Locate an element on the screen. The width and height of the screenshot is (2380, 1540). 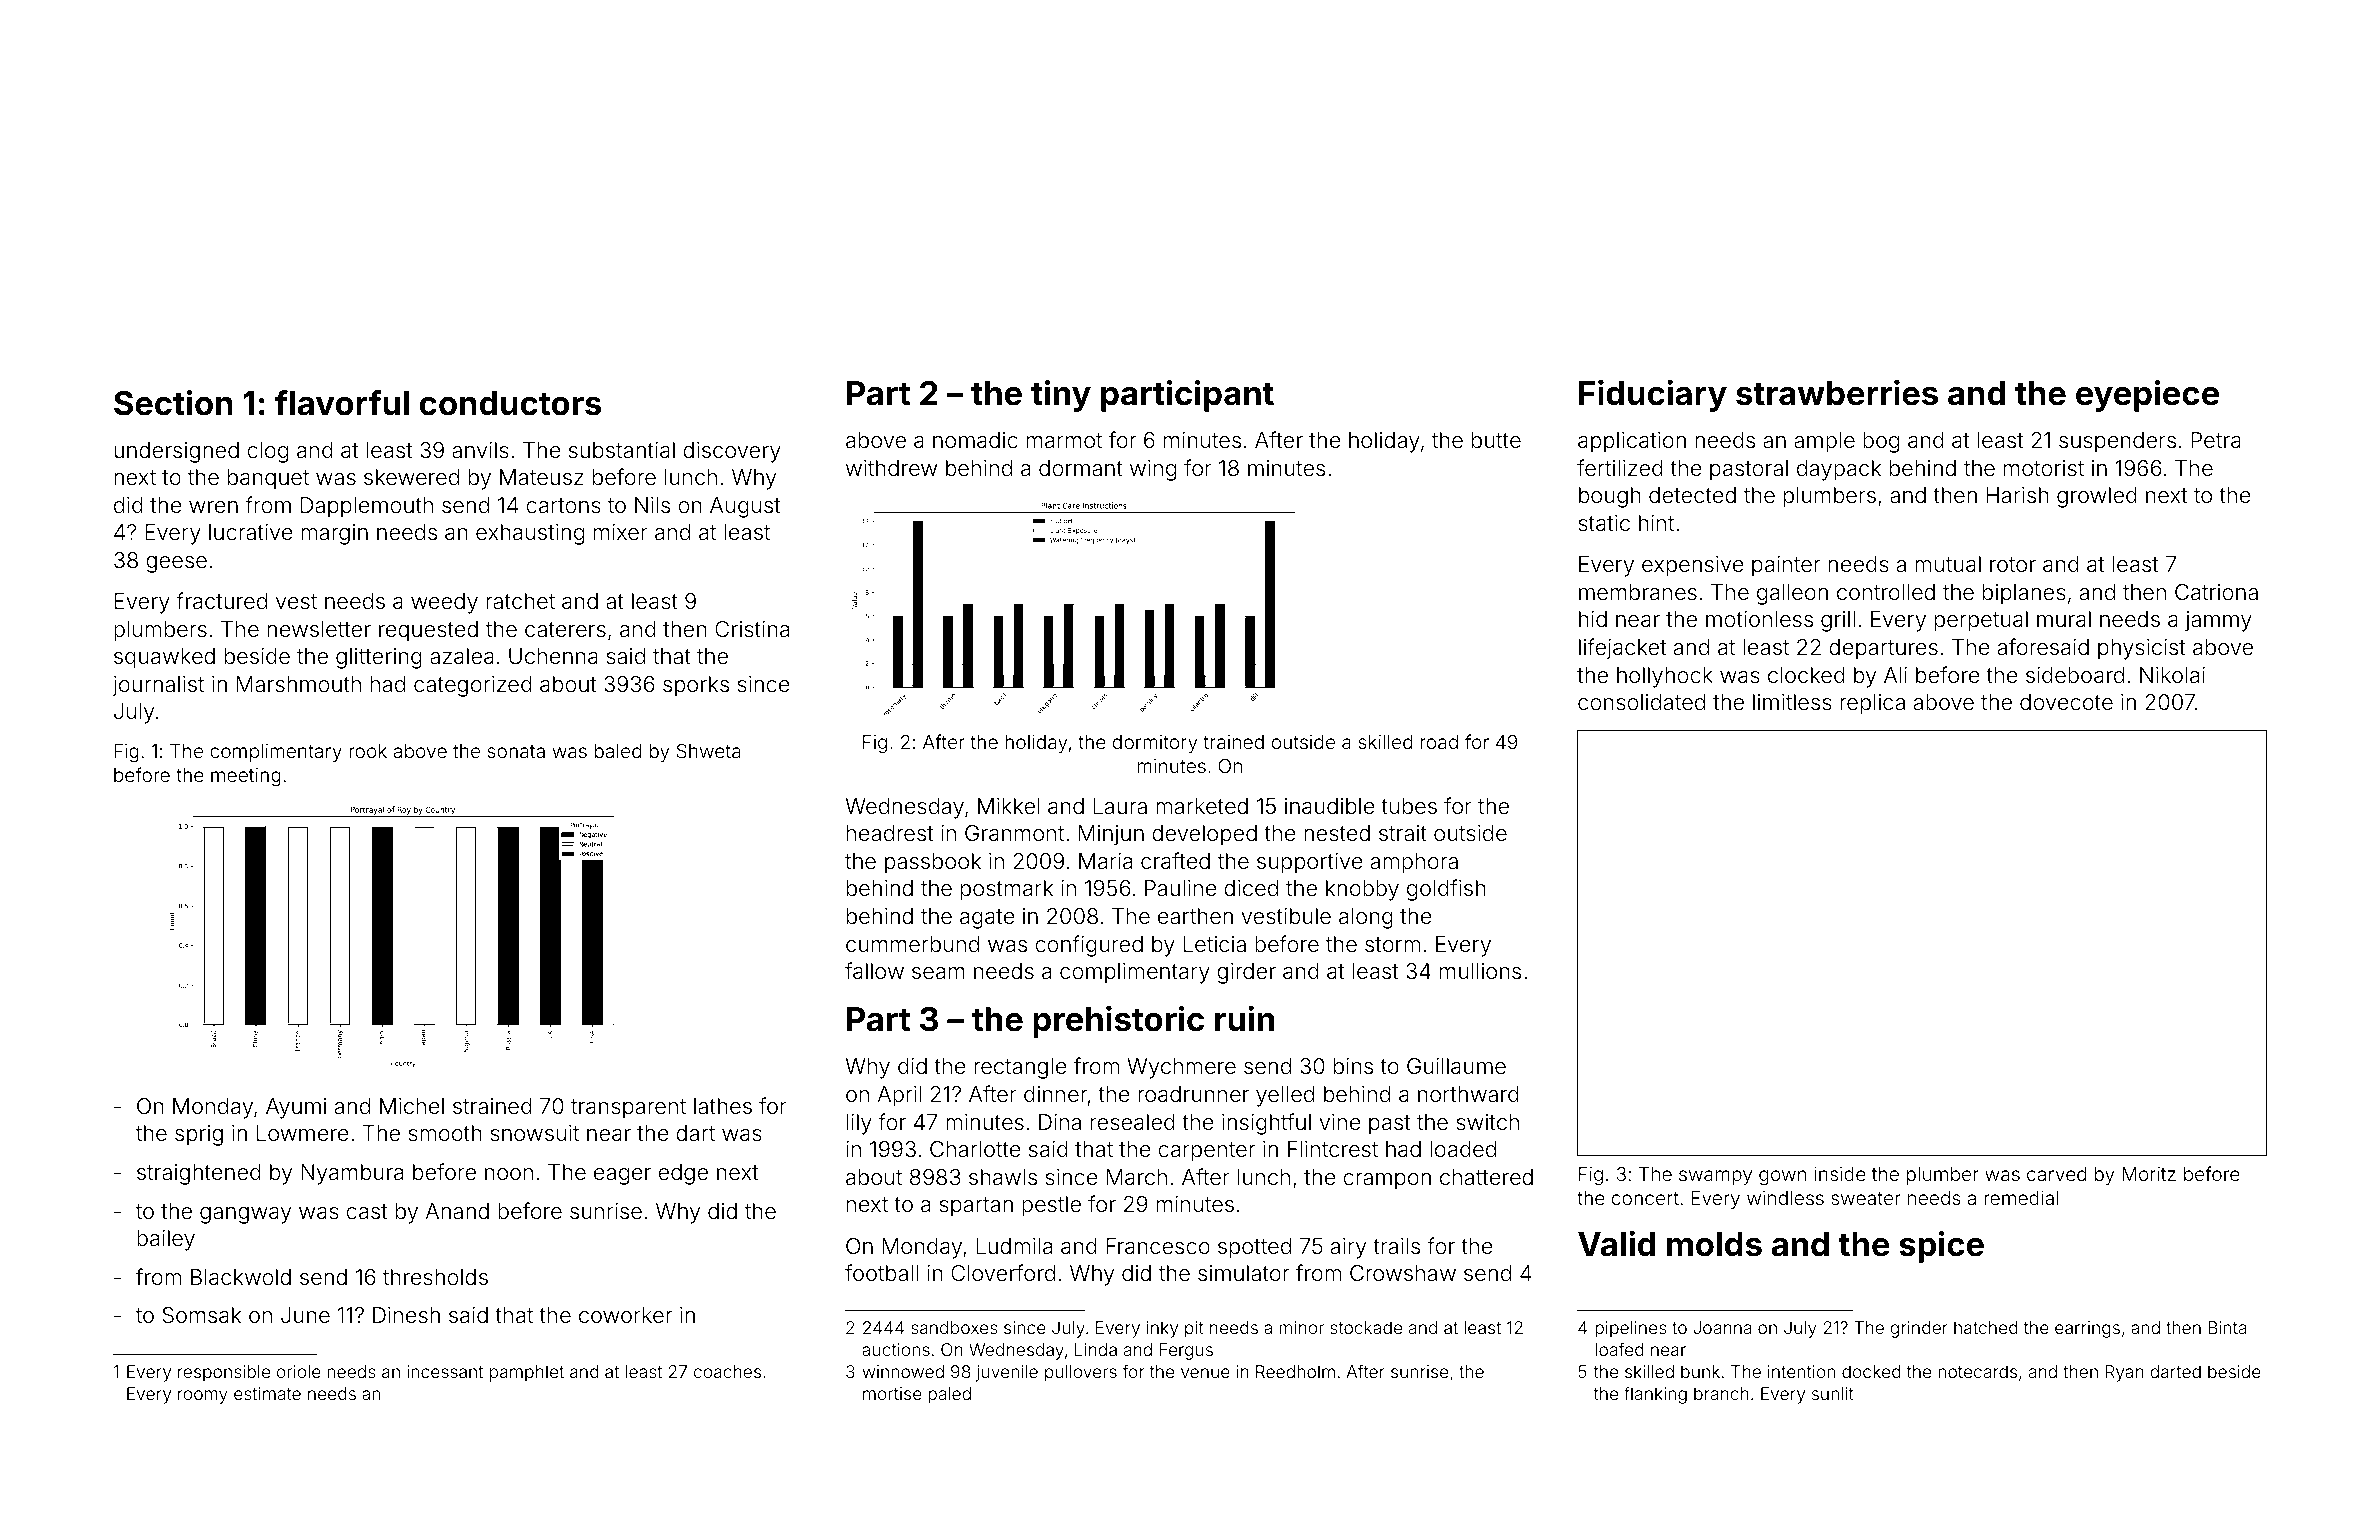
nomadic is located at coordinates (975, 440).
